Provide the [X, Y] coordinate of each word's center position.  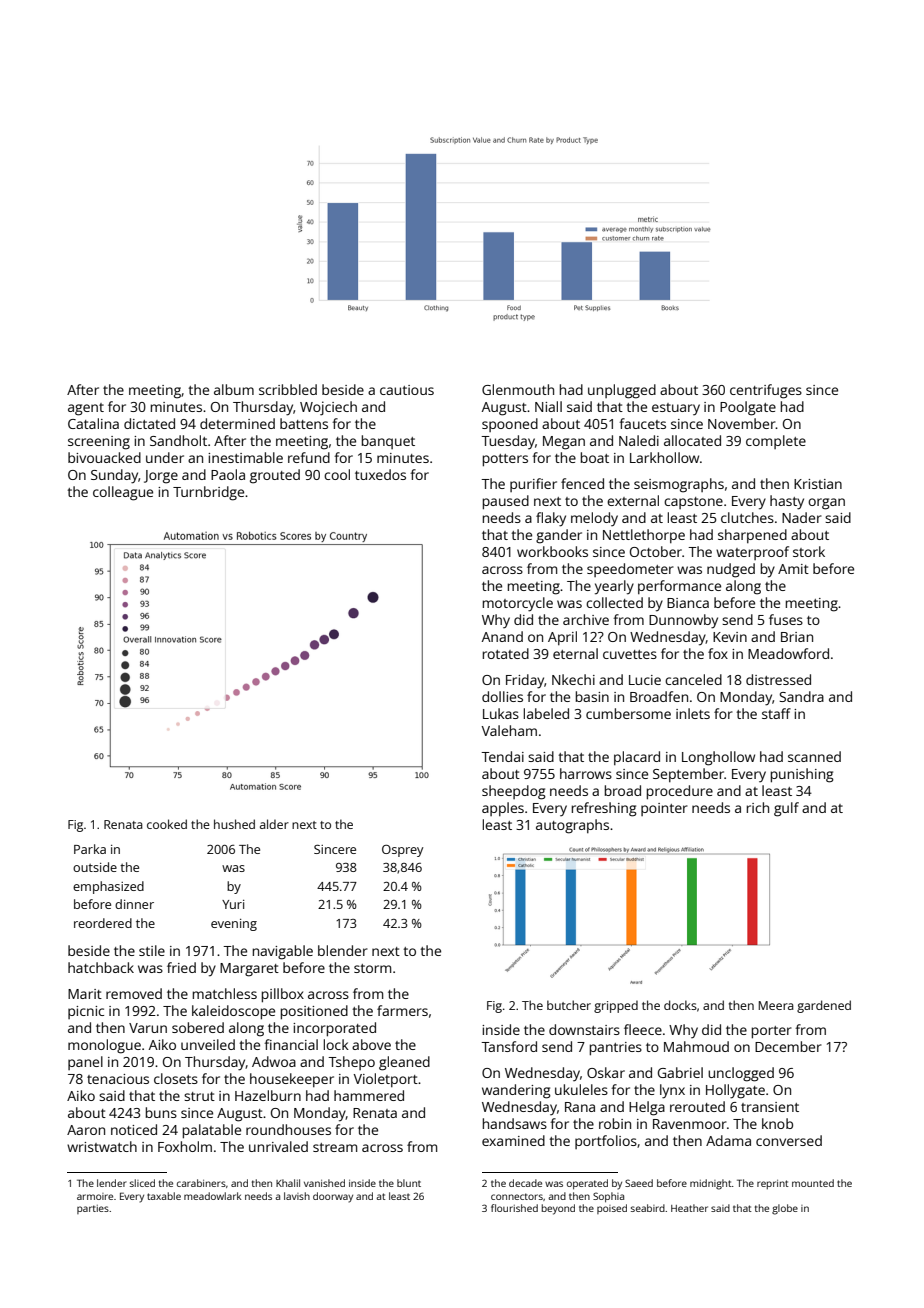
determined [237, 423]
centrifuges [766, 391]
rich [758, 807]
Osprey [402, 850]
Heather [689, 1208]
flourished [514, 1208]
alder [274, 824]
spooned [510, 425]
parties [93, 1209]
